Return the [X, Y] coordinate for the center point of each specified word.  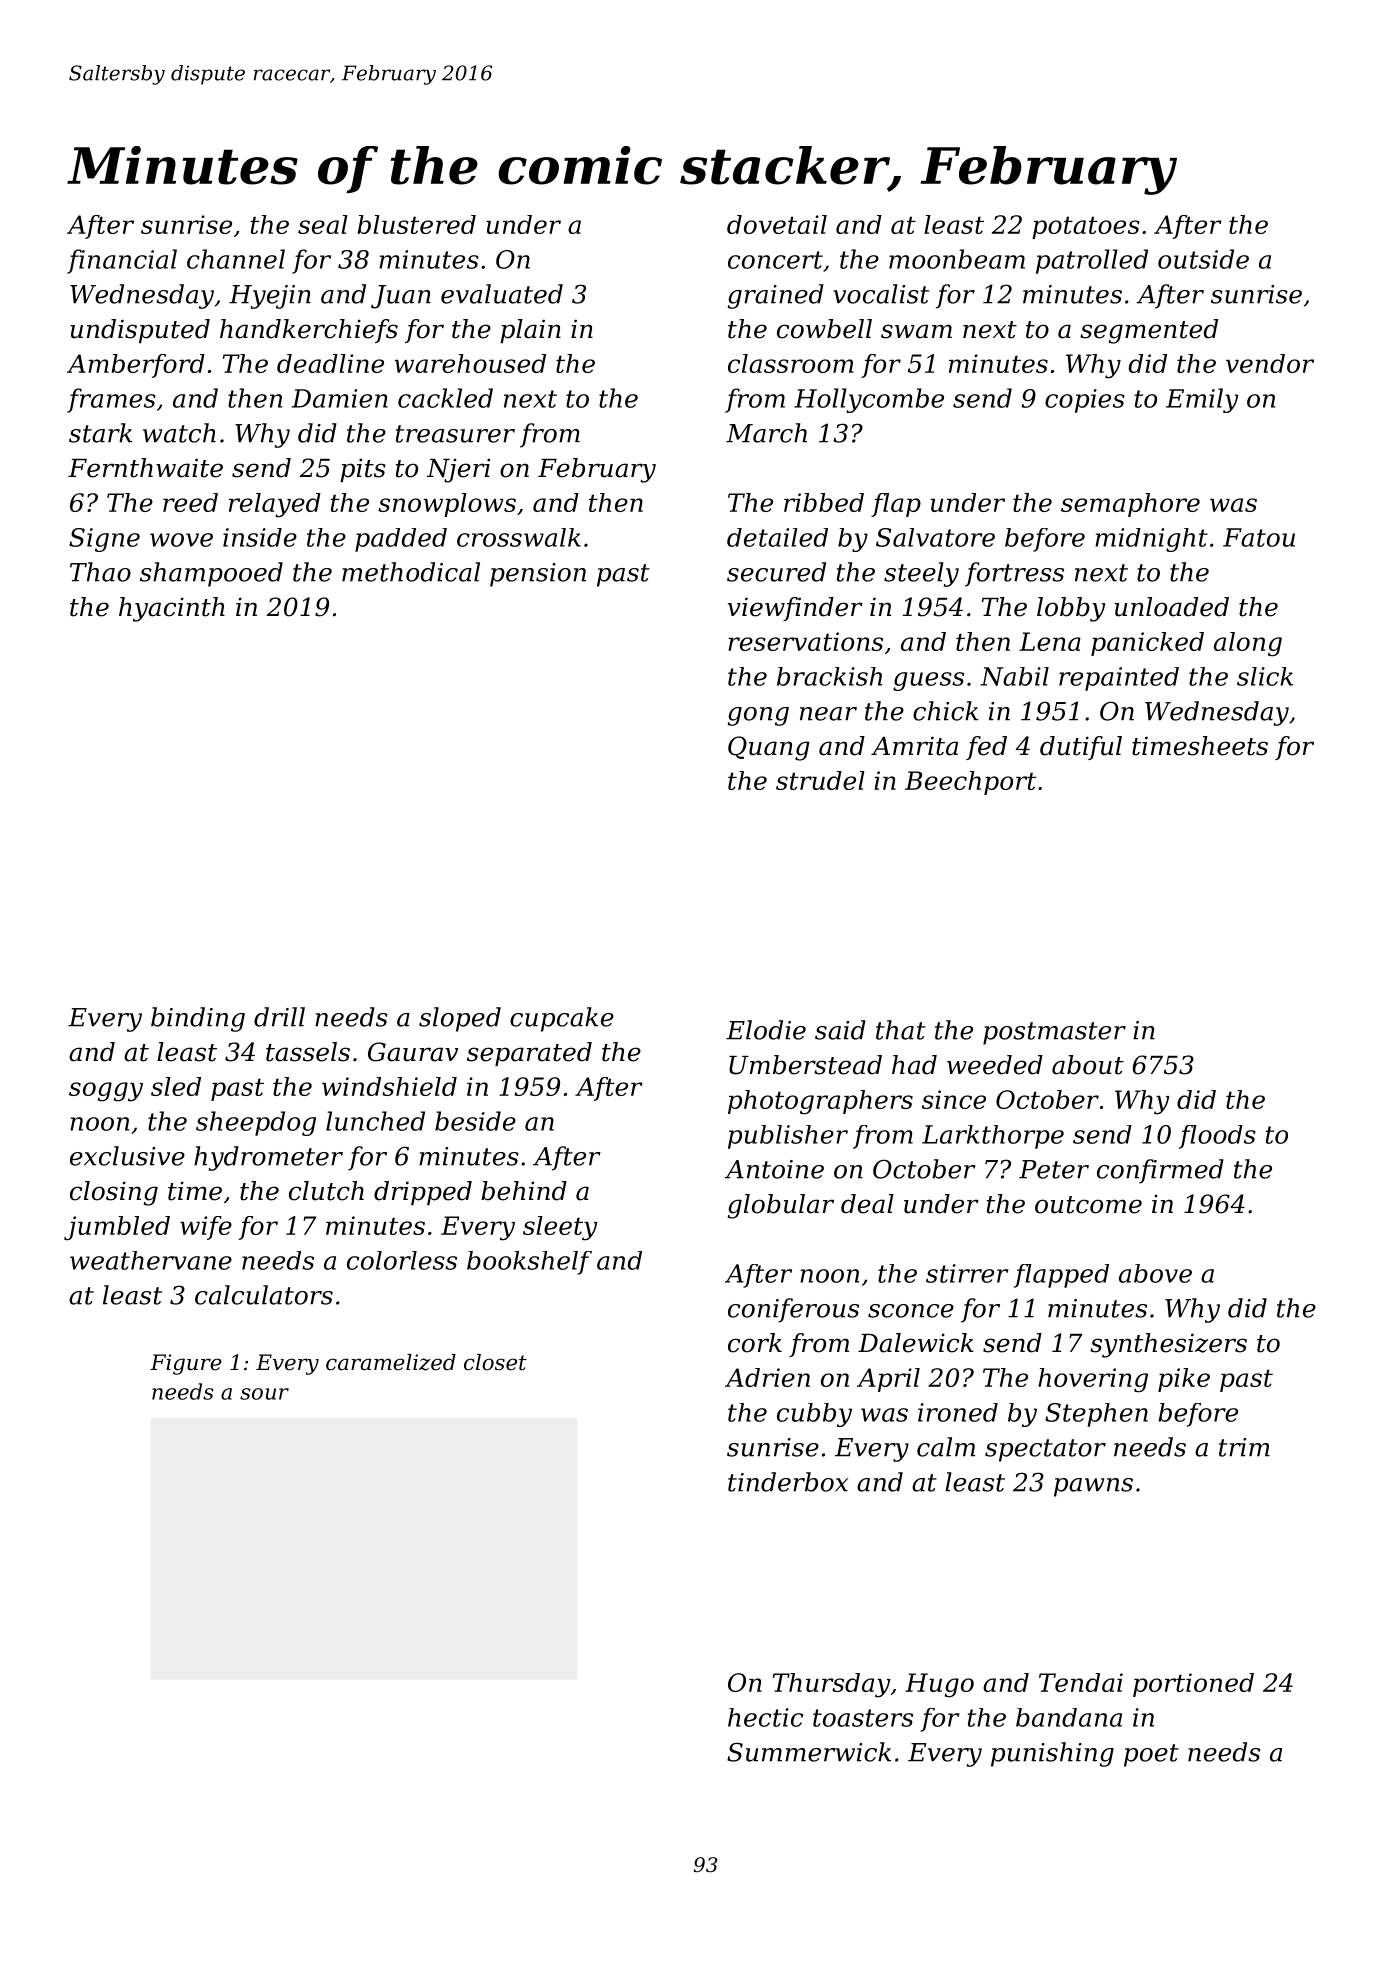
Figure [186, 1364]
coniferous [793, 1310]
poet [1151, 1755]
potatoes [1086, 227]
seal [323, 224]
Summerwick [809, 1752]
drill [279, 1017]
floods [1217, 1137]
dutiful [1081, 748]
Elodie [766, 1030]
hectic [765, 1717]
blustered [416, 224]
